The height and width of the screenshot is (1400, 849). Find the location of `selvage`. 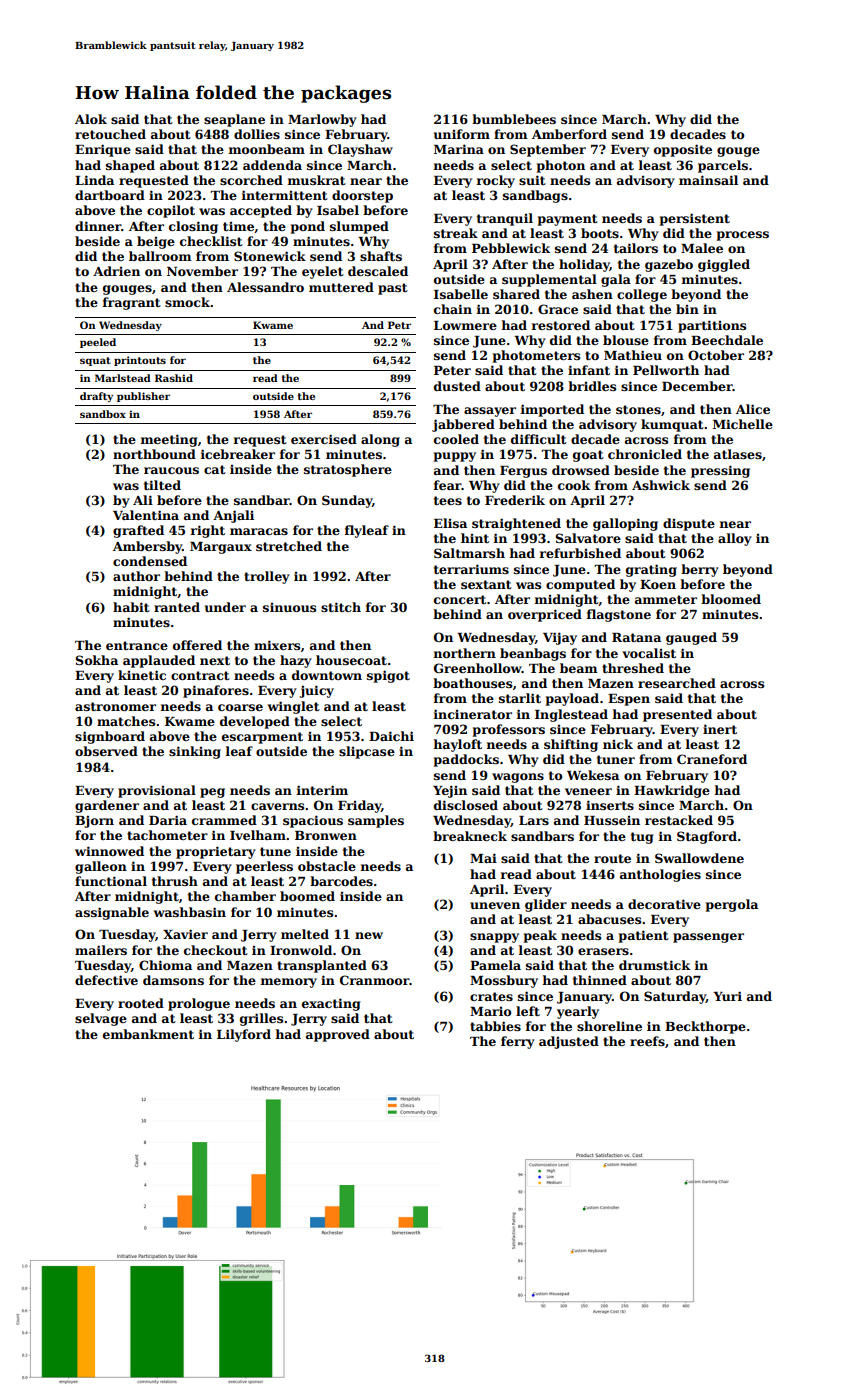

selvage is located at coordinates (101, 1019).
